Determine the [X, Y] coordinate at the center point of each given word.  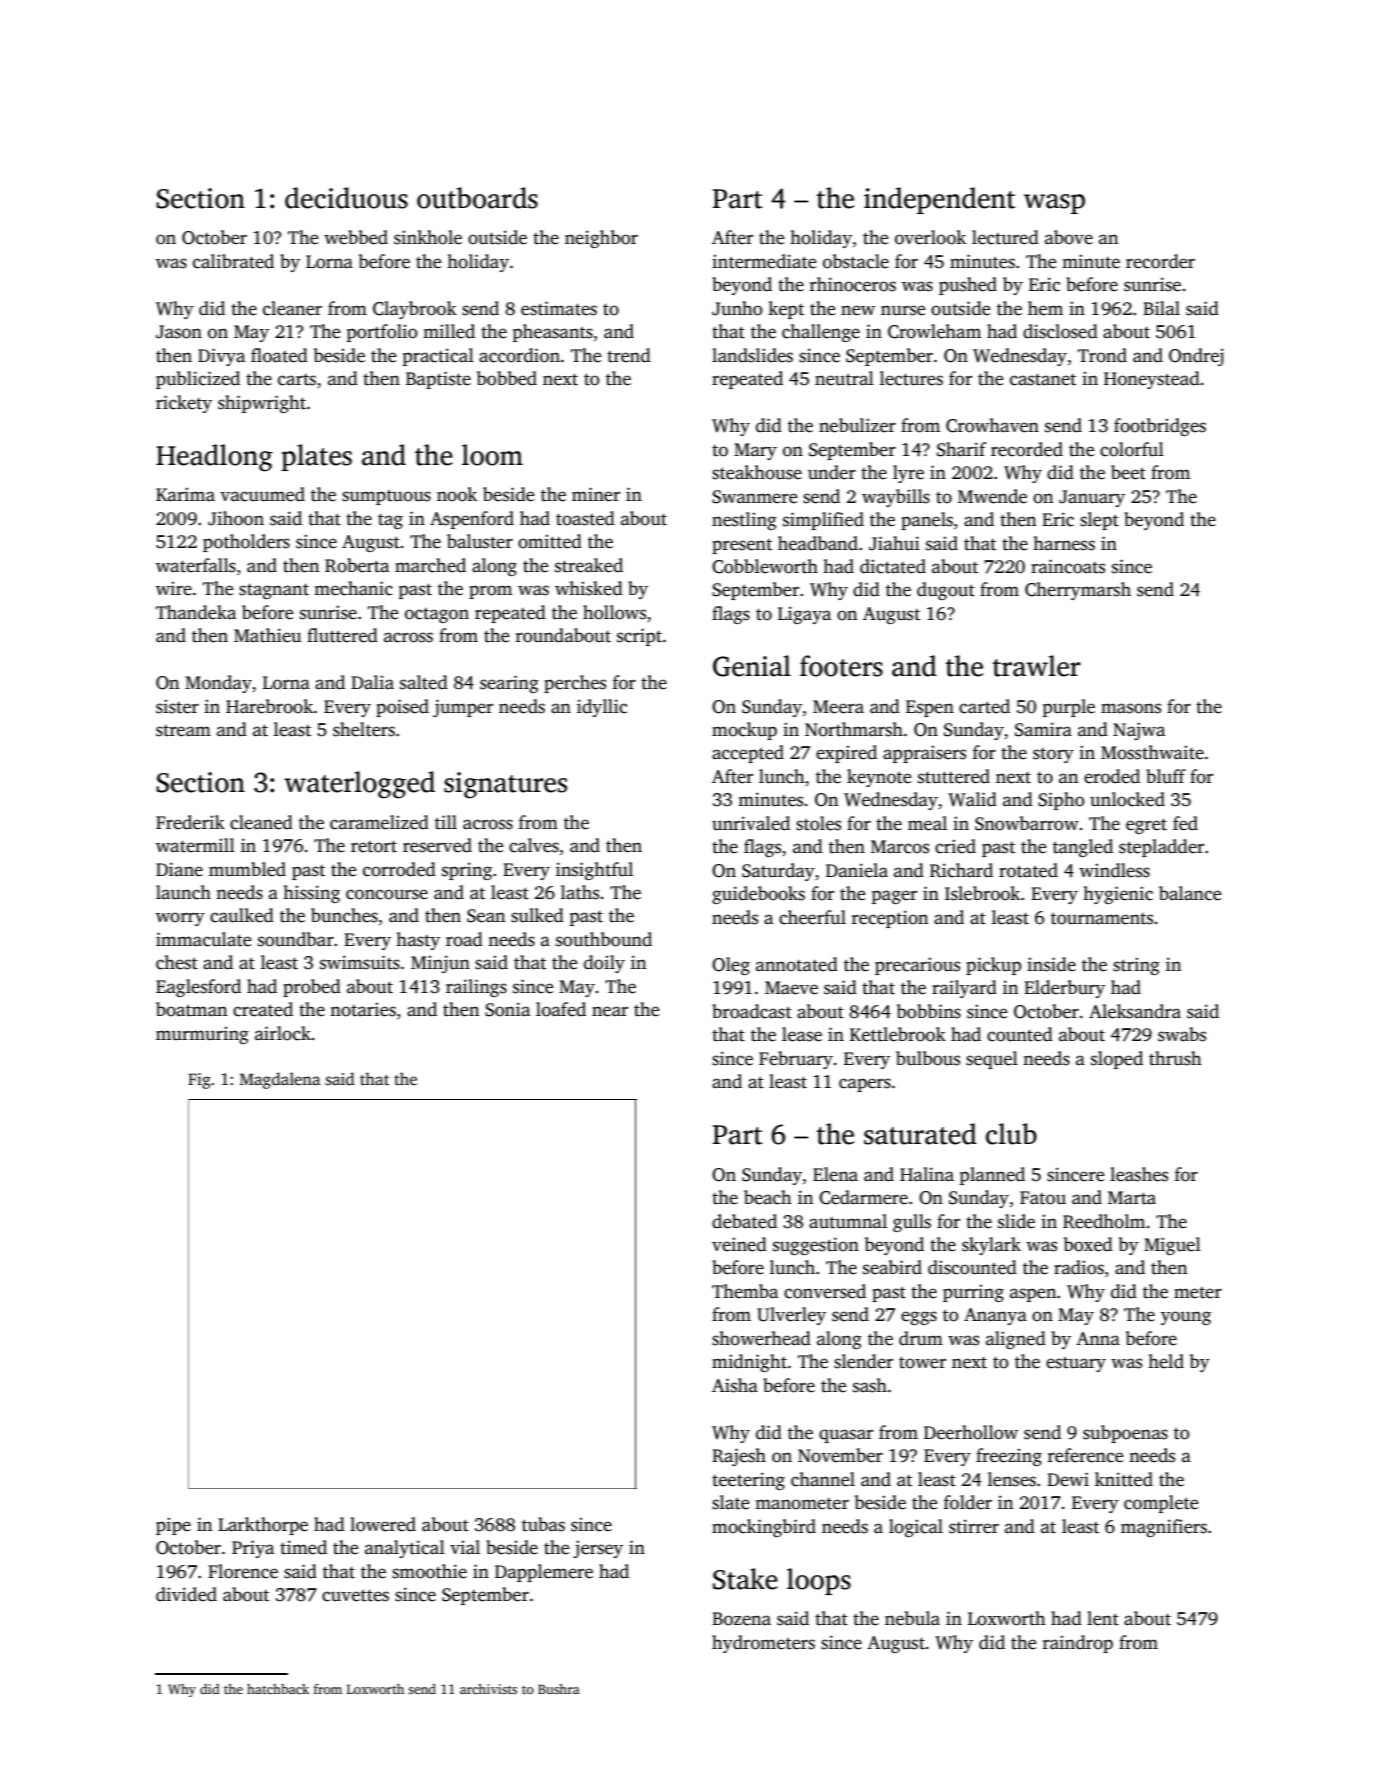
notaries [363, 1009]
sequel [992, 1060]
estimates [559, 308]
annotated [797, 964]
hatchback [278, 1689]
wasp [1054, 204]
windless [1114, 870]
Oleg [731, 966]
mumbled [247, 869]
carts [297, 380]
